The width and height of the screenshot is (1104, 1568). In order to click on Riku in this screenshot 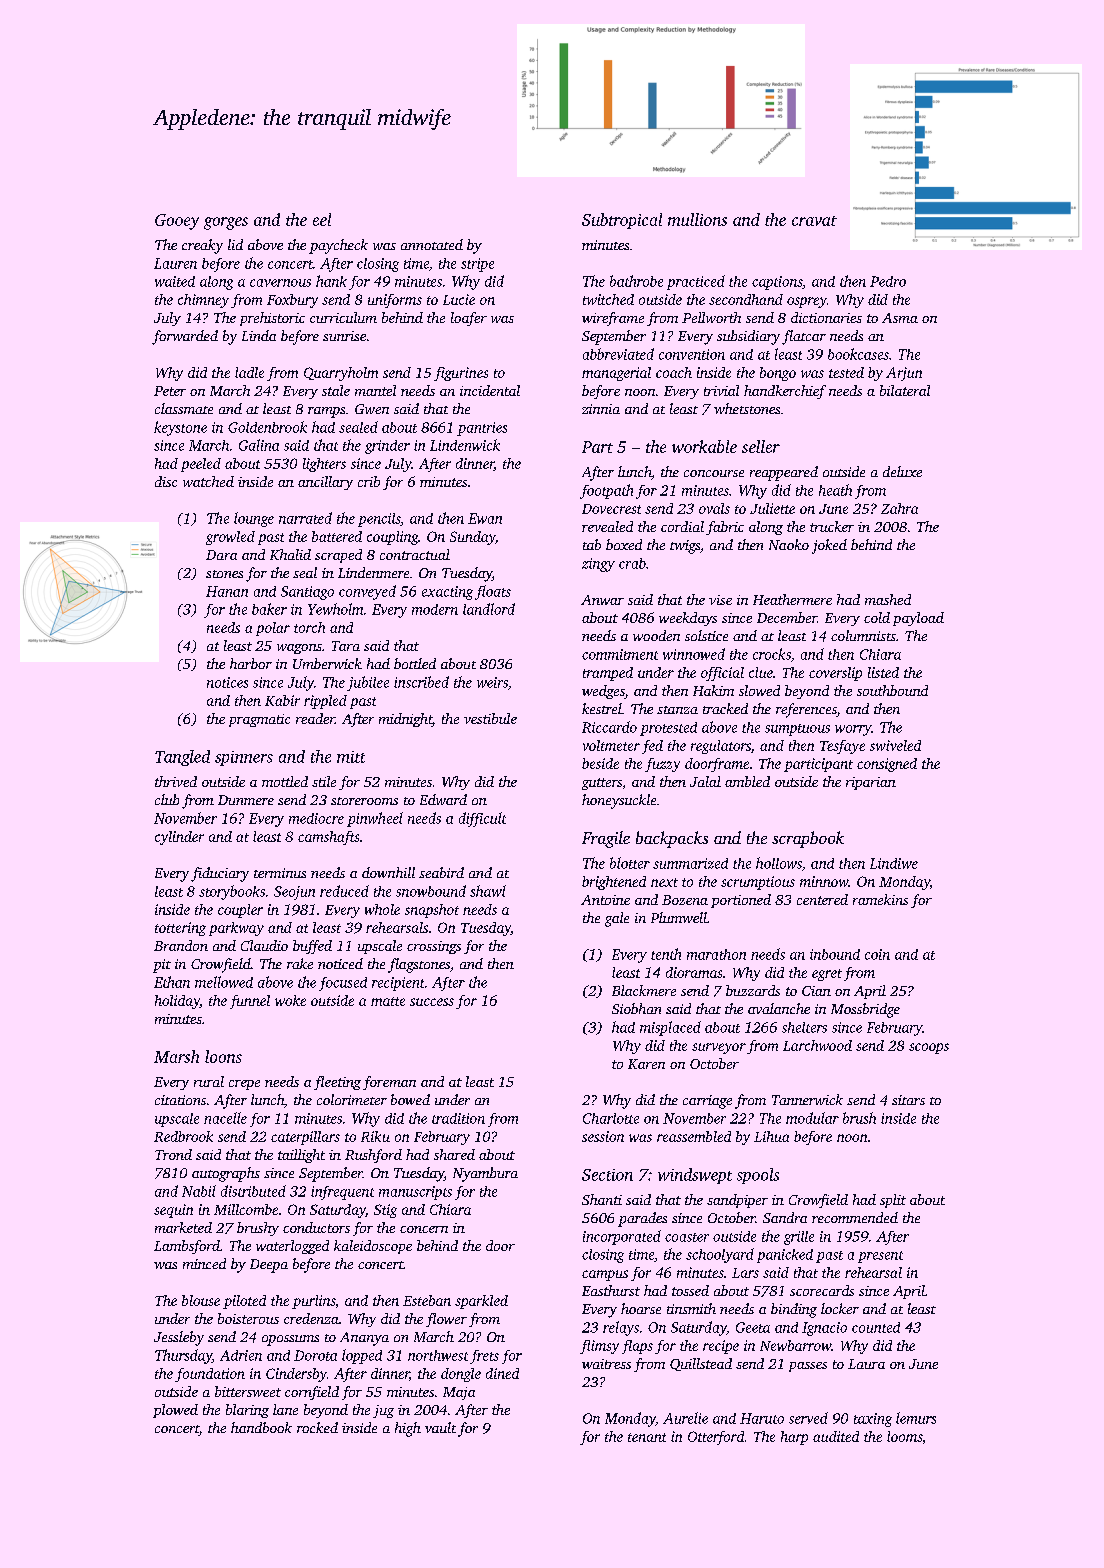, I will do `click(375, 1136)`.
